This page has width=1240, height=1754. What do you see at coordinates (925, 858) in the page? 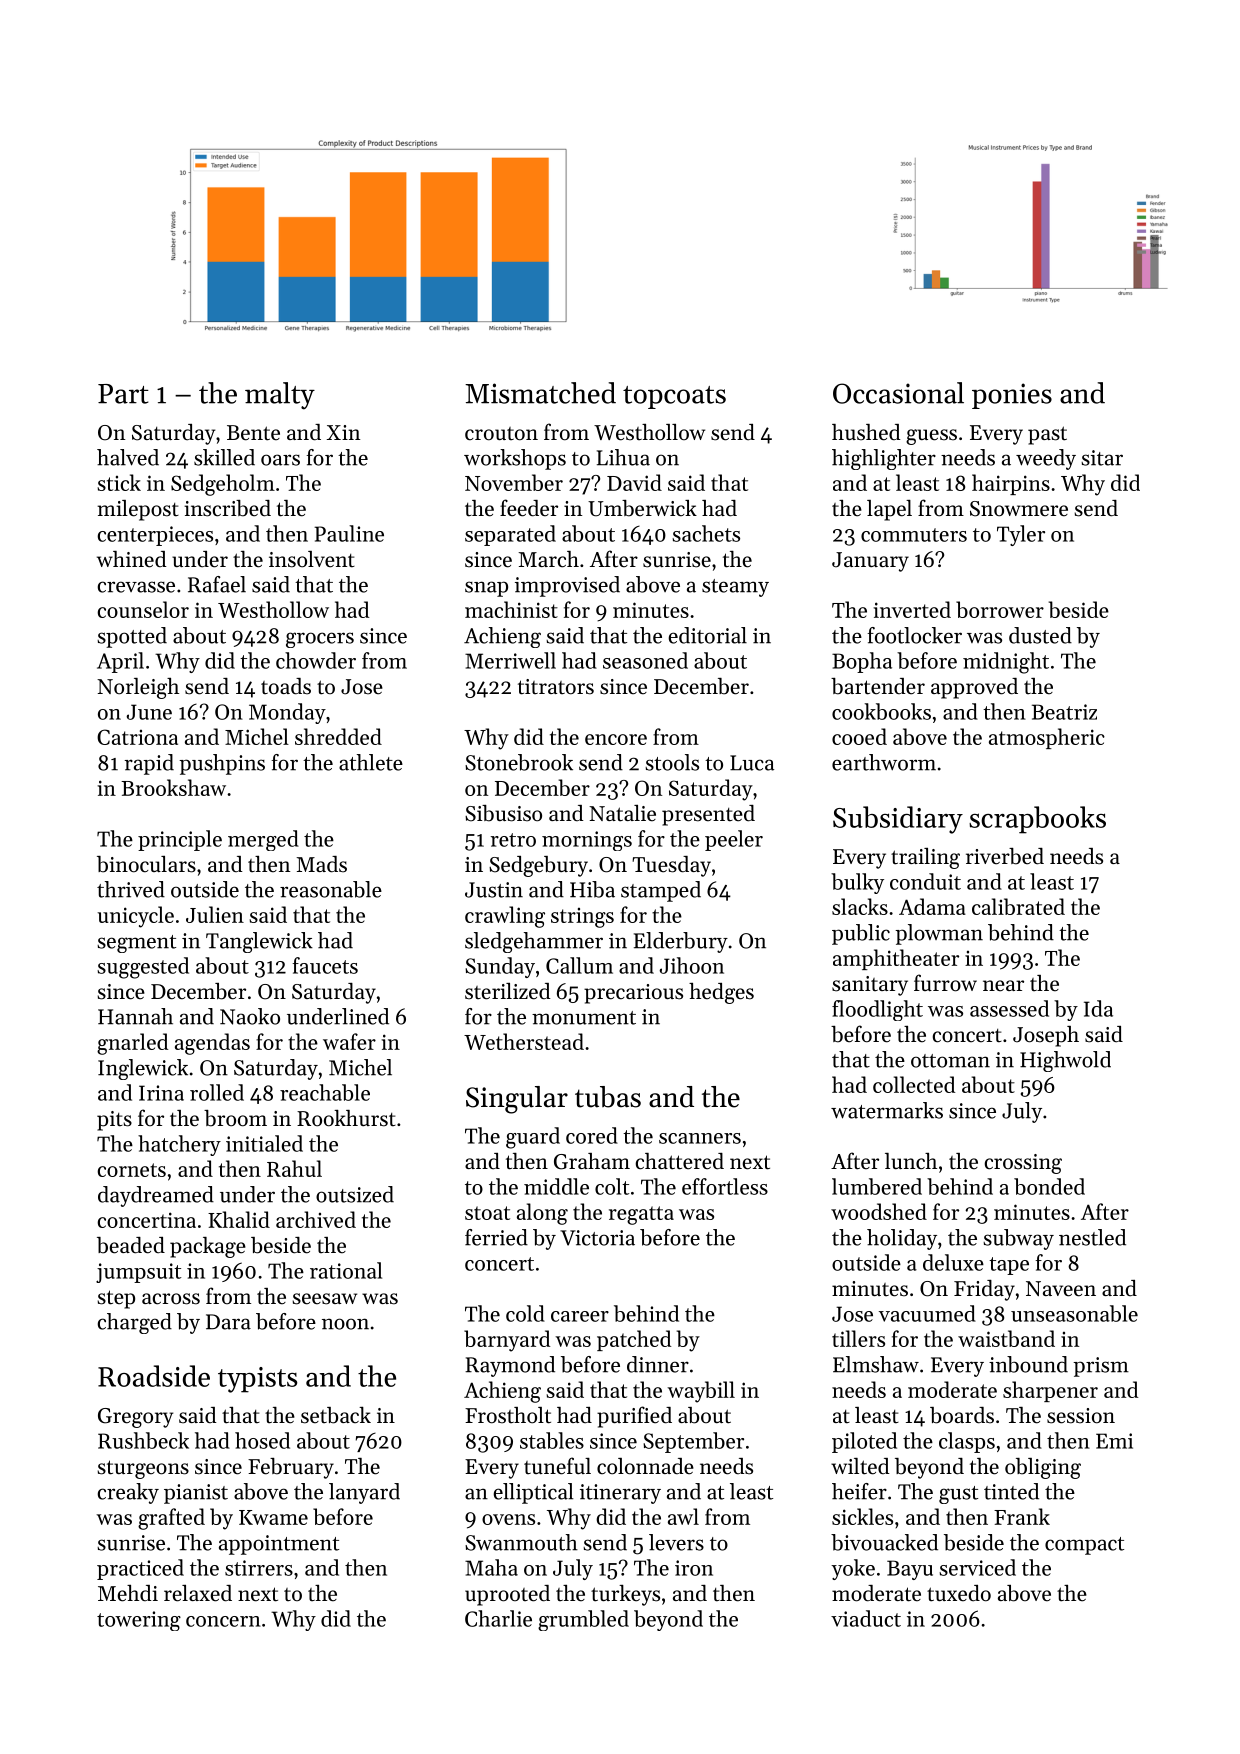
I see `trailing` at bounding box center [925, 858].
